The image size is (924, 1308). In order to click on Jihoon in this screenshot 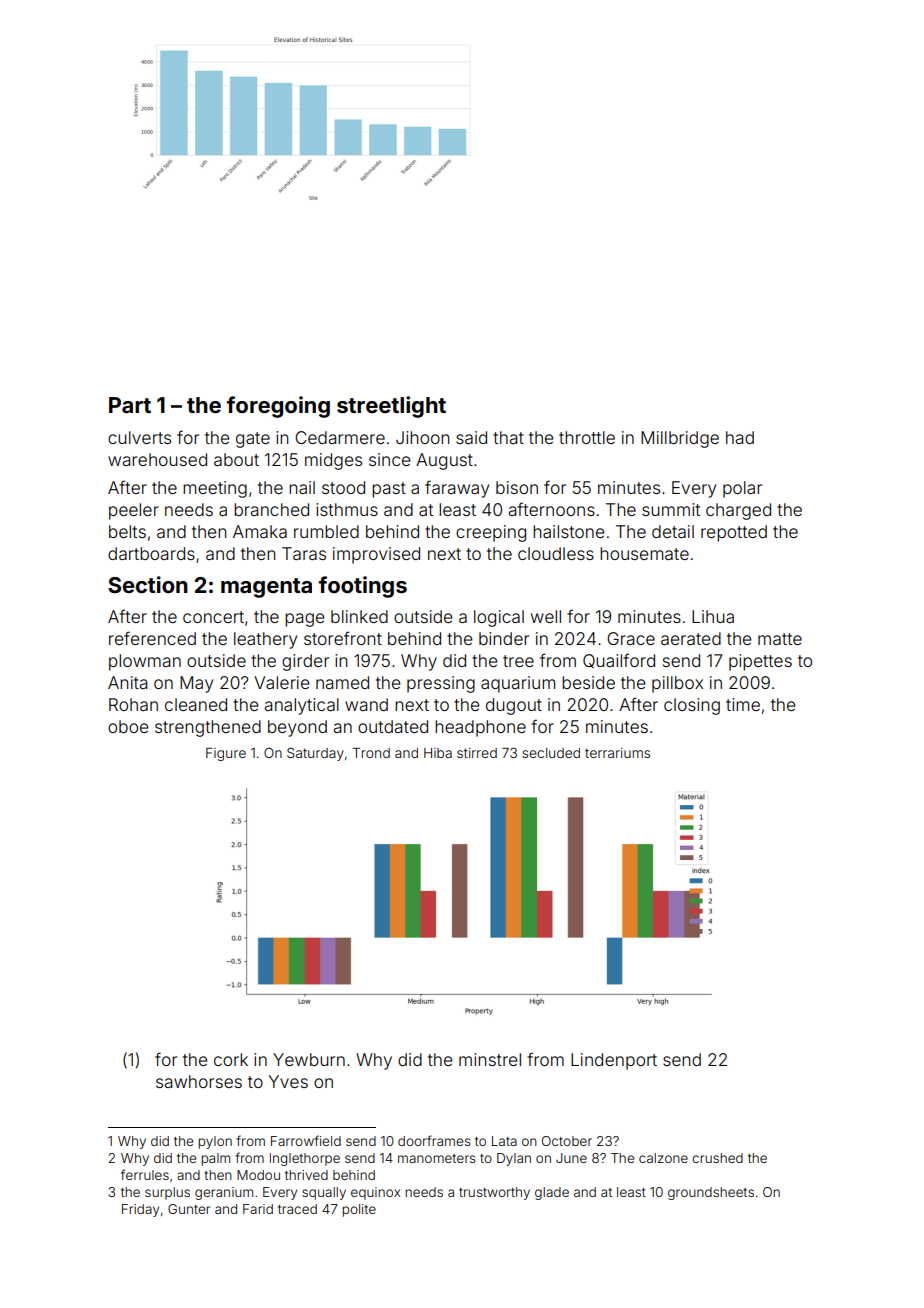, I will do `click(422, 437)`.
